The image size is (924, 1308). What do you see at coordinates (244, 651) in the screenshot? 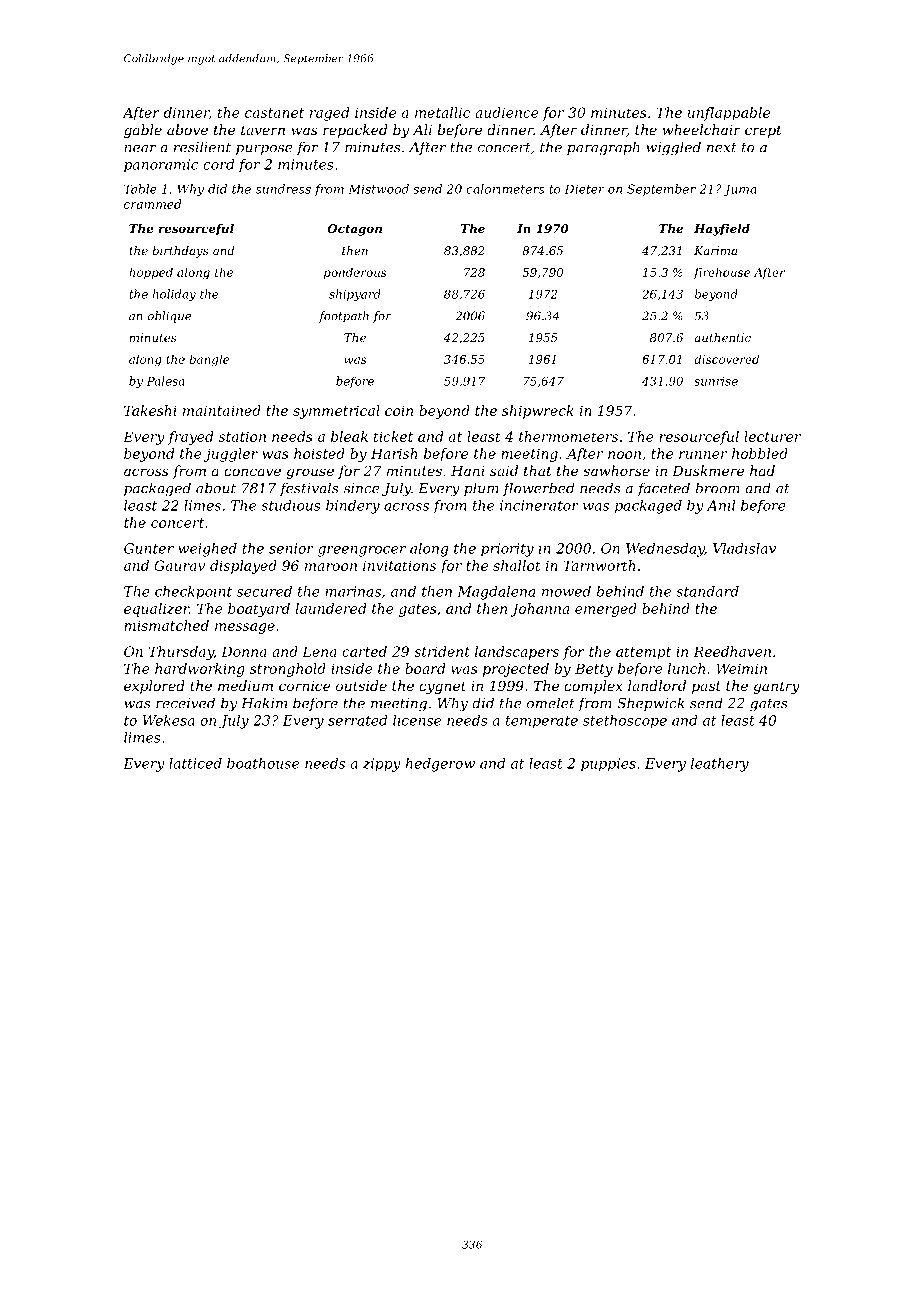
I see `Donna` at bounding box center [244, 651].
